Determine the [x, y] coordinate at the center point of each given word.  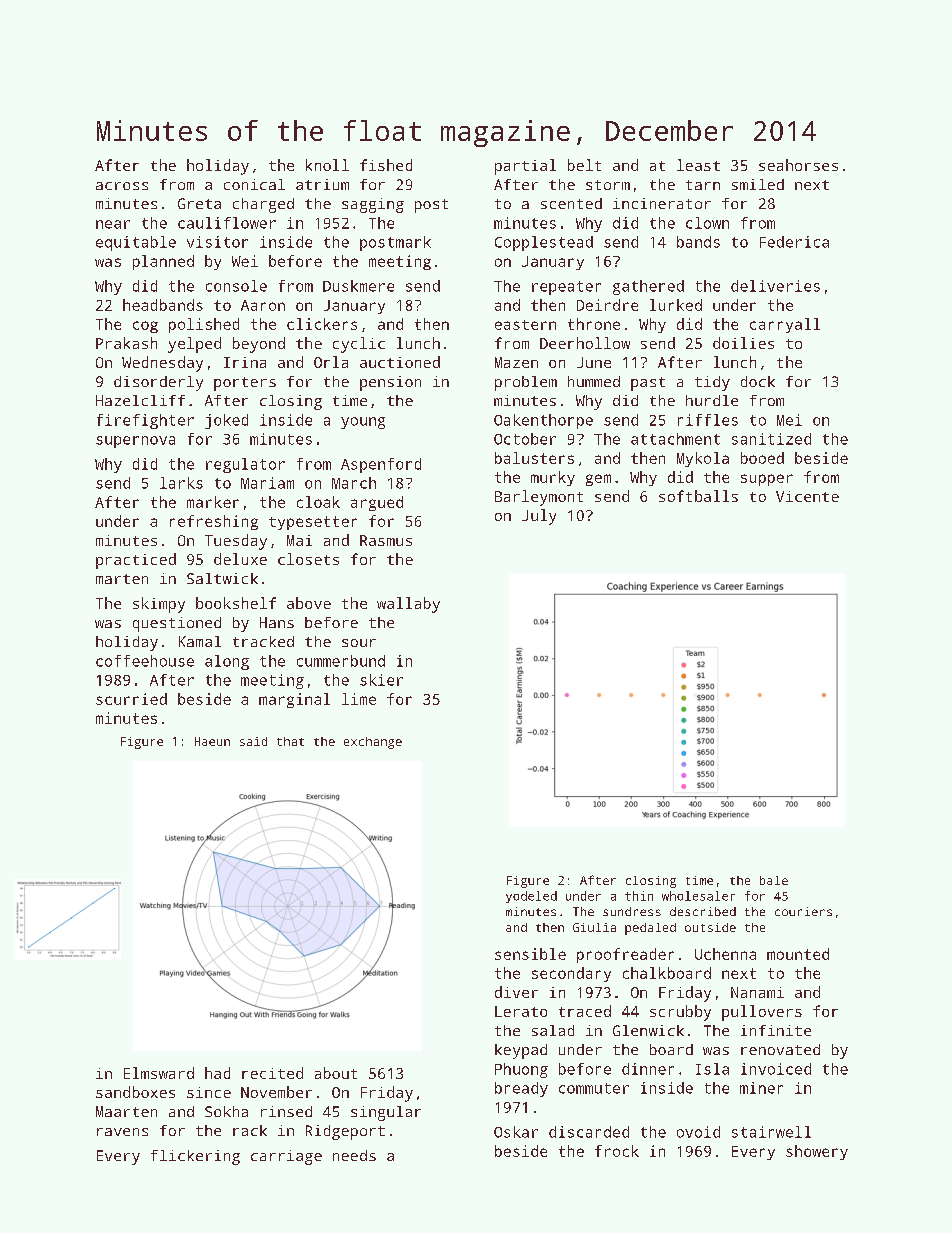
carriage [286, 1157]
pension [390, 383]
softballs [698, 496]
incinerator [662, 203]
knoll [327, 165]
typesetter [313, 523]
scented [571, 203]
